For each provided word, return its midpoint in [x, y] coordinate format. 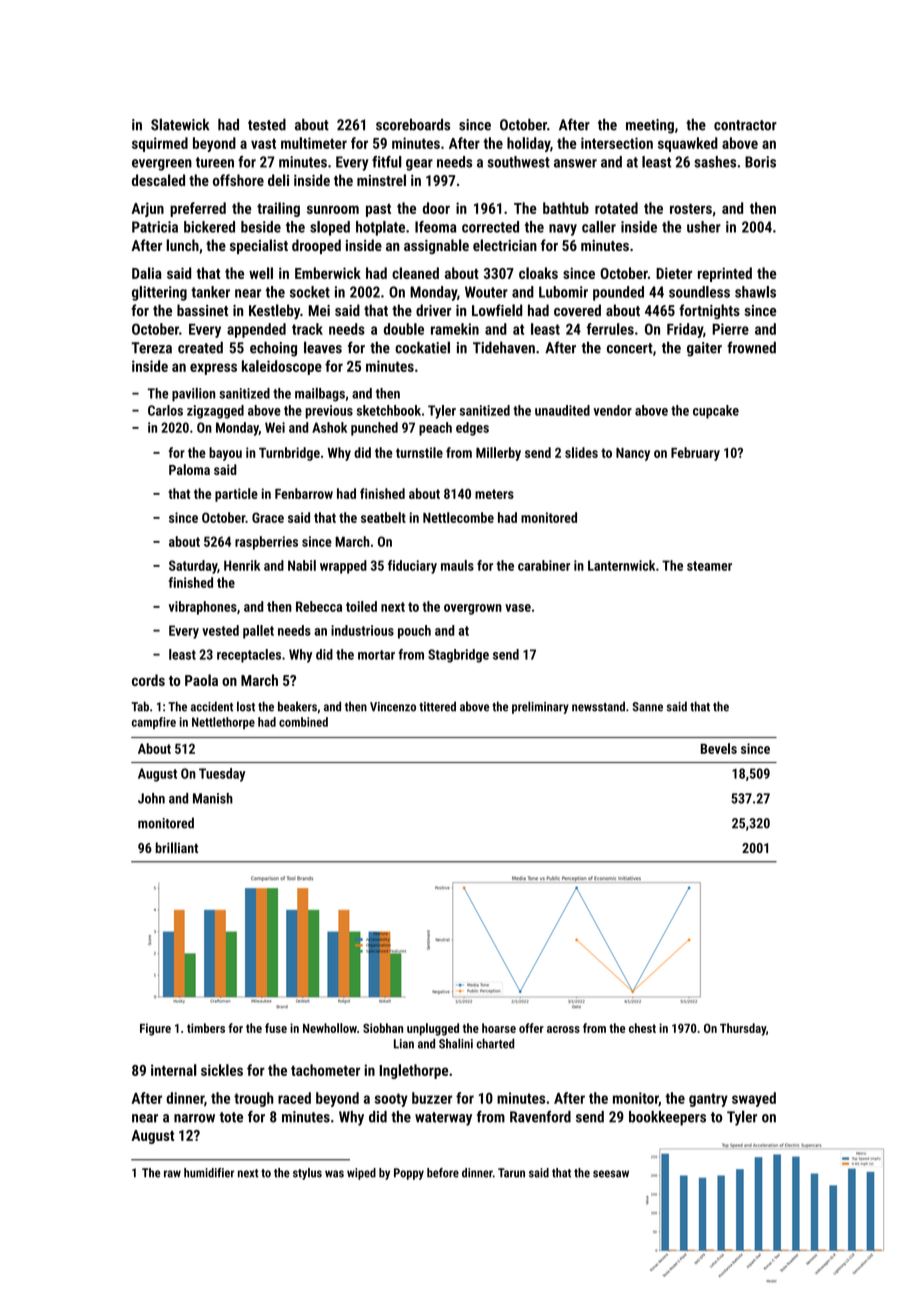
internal [174, 1070]
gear [419, 165]
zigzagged [215, 412]
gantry [708, 1100]
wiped [361, 1174]
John [151, 798]
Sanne [648, 707]
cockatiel [422, 347]
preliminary [540, 707]
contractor [745, 125]
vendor [612, 410]
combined [303, 722]
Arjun [147, 209]
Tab [140, 706]
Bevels [719, 748]
